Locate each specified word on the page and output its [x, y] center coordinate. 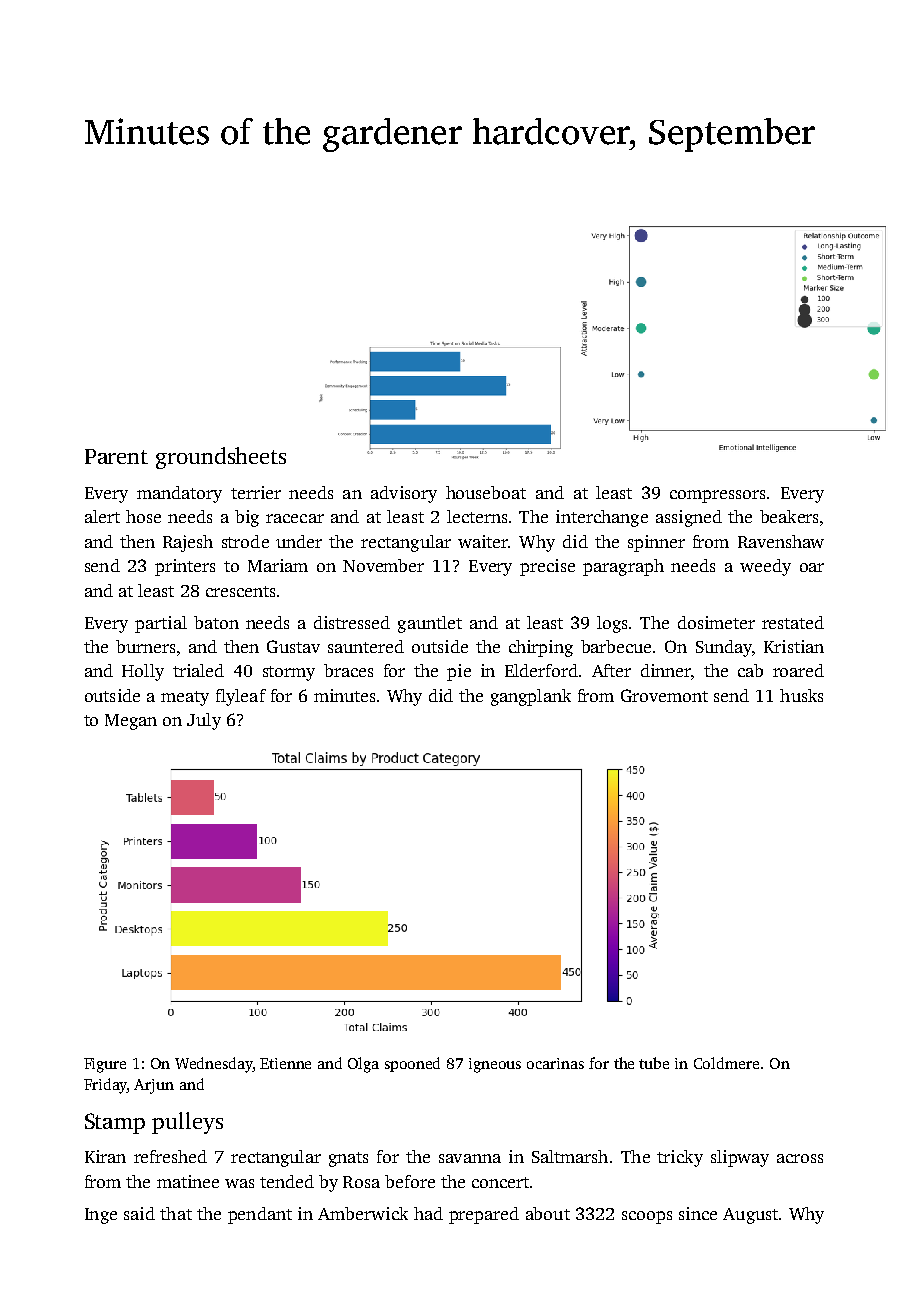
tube [654, 1063]
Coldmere [726, 1063]
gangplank [531, 697]
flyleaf [241, 697]
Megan [131, 722]
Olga [363, 1065]
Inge [101, 1216]
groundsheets [221, 458]
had [428, 1213]
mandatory [179, 494]
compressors [717, 496]
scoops [647, 1217]
